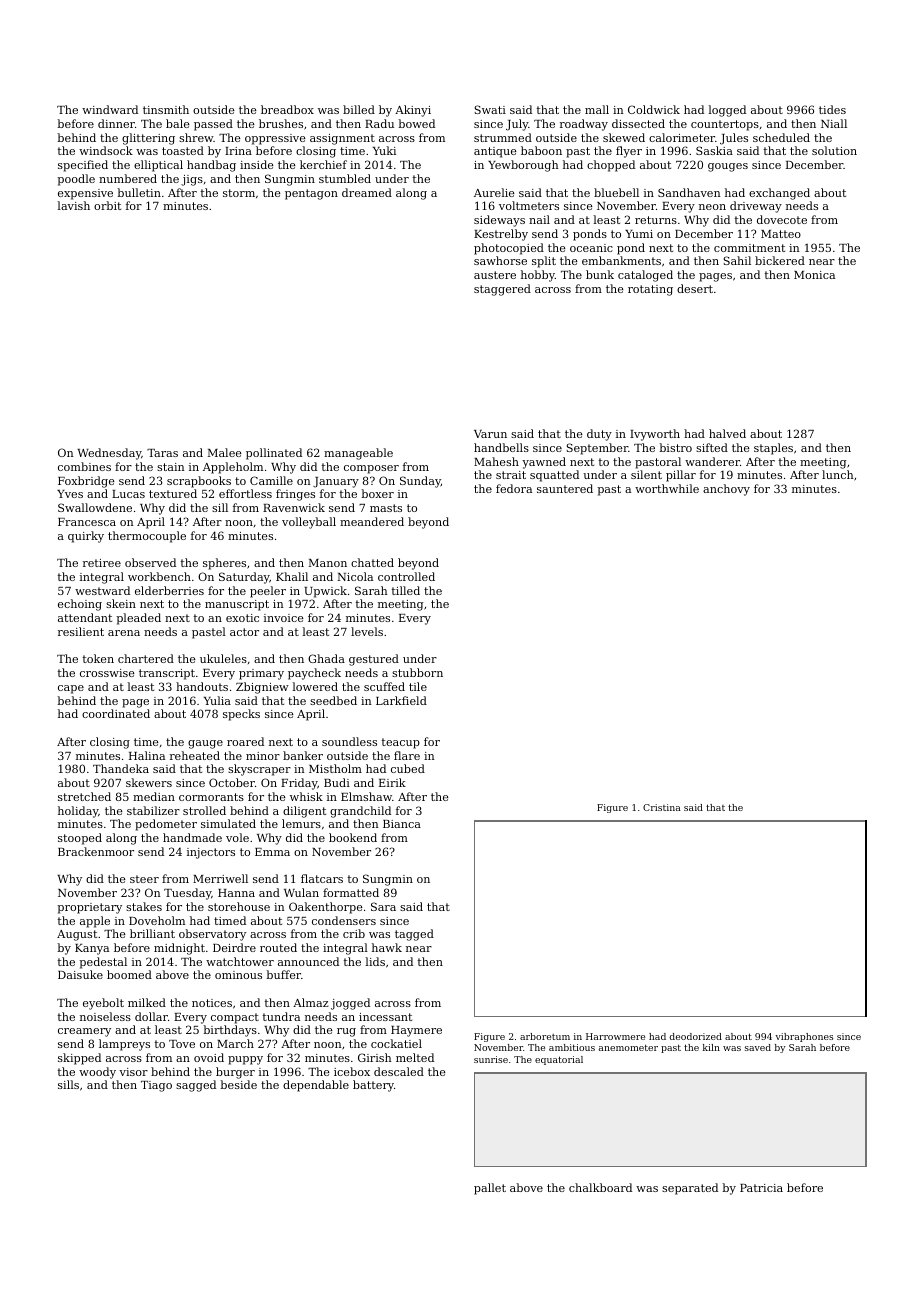  I want to click on Lucas, so click(128, 494).
